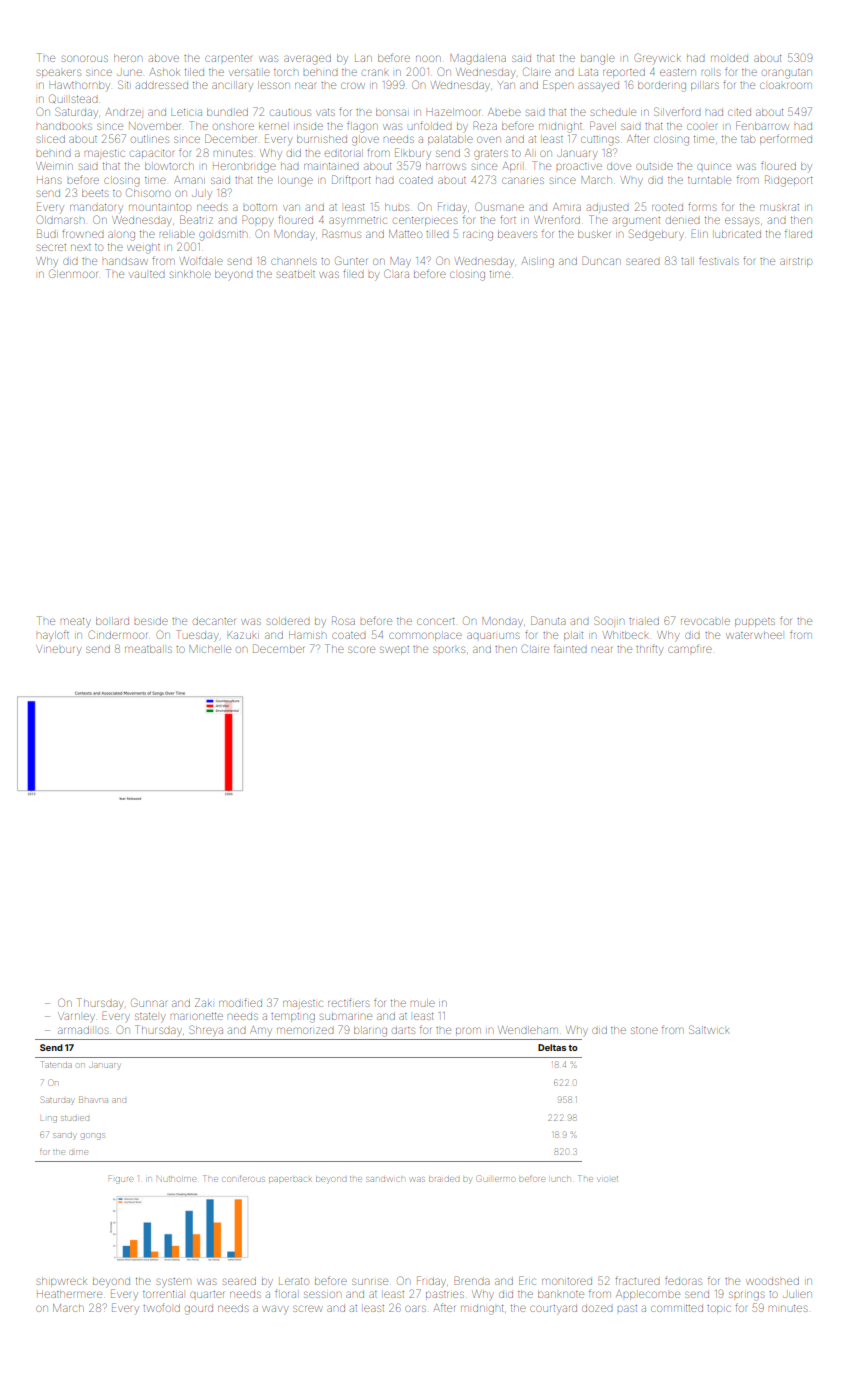 This screenshot has height=1400, width=849. What do you see at coordinates (709, 1029) in the screenshot?
I see `Saltwick` at bounding box center [709, 1029].
